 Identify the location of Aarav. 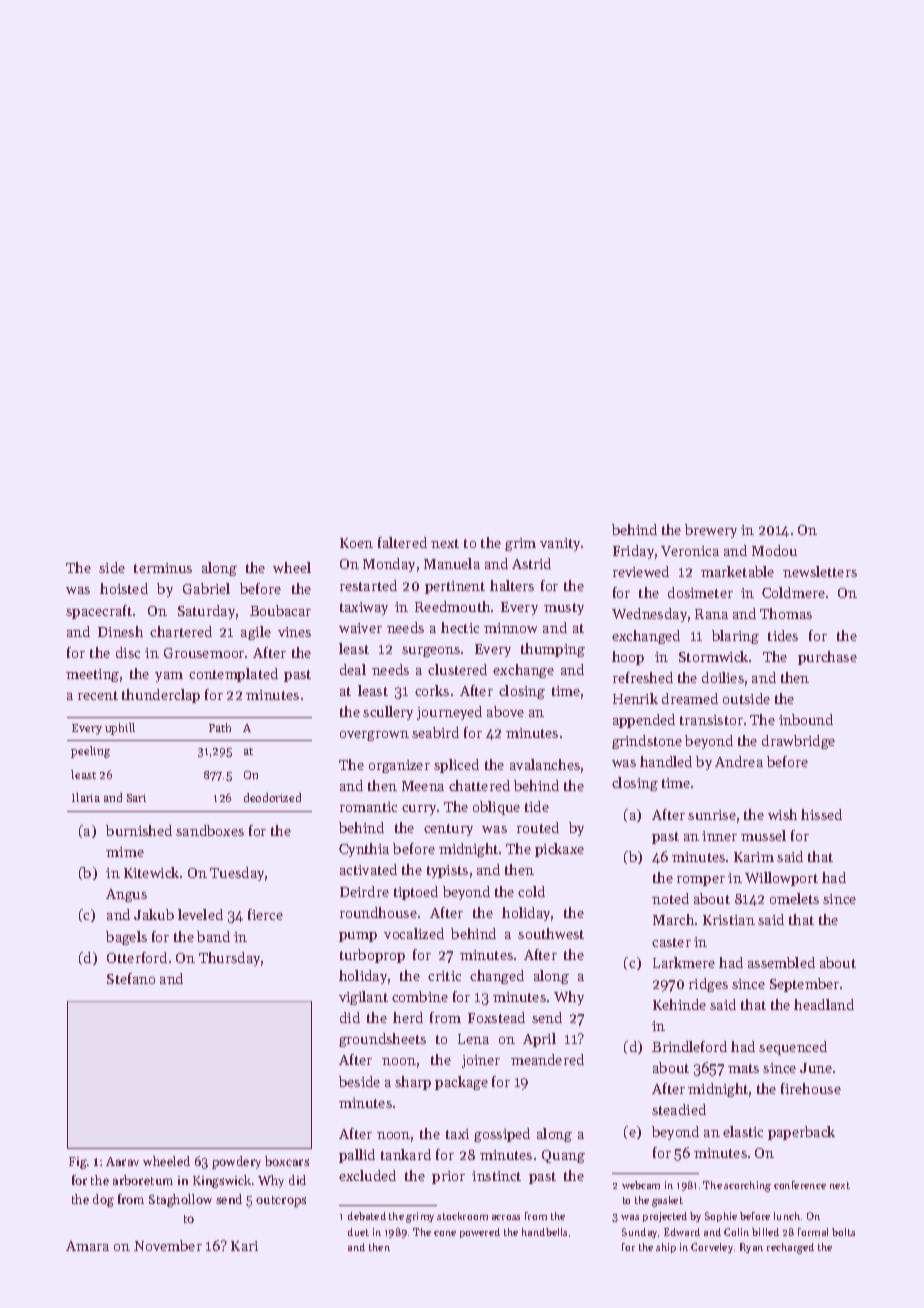
(122, 1161).
